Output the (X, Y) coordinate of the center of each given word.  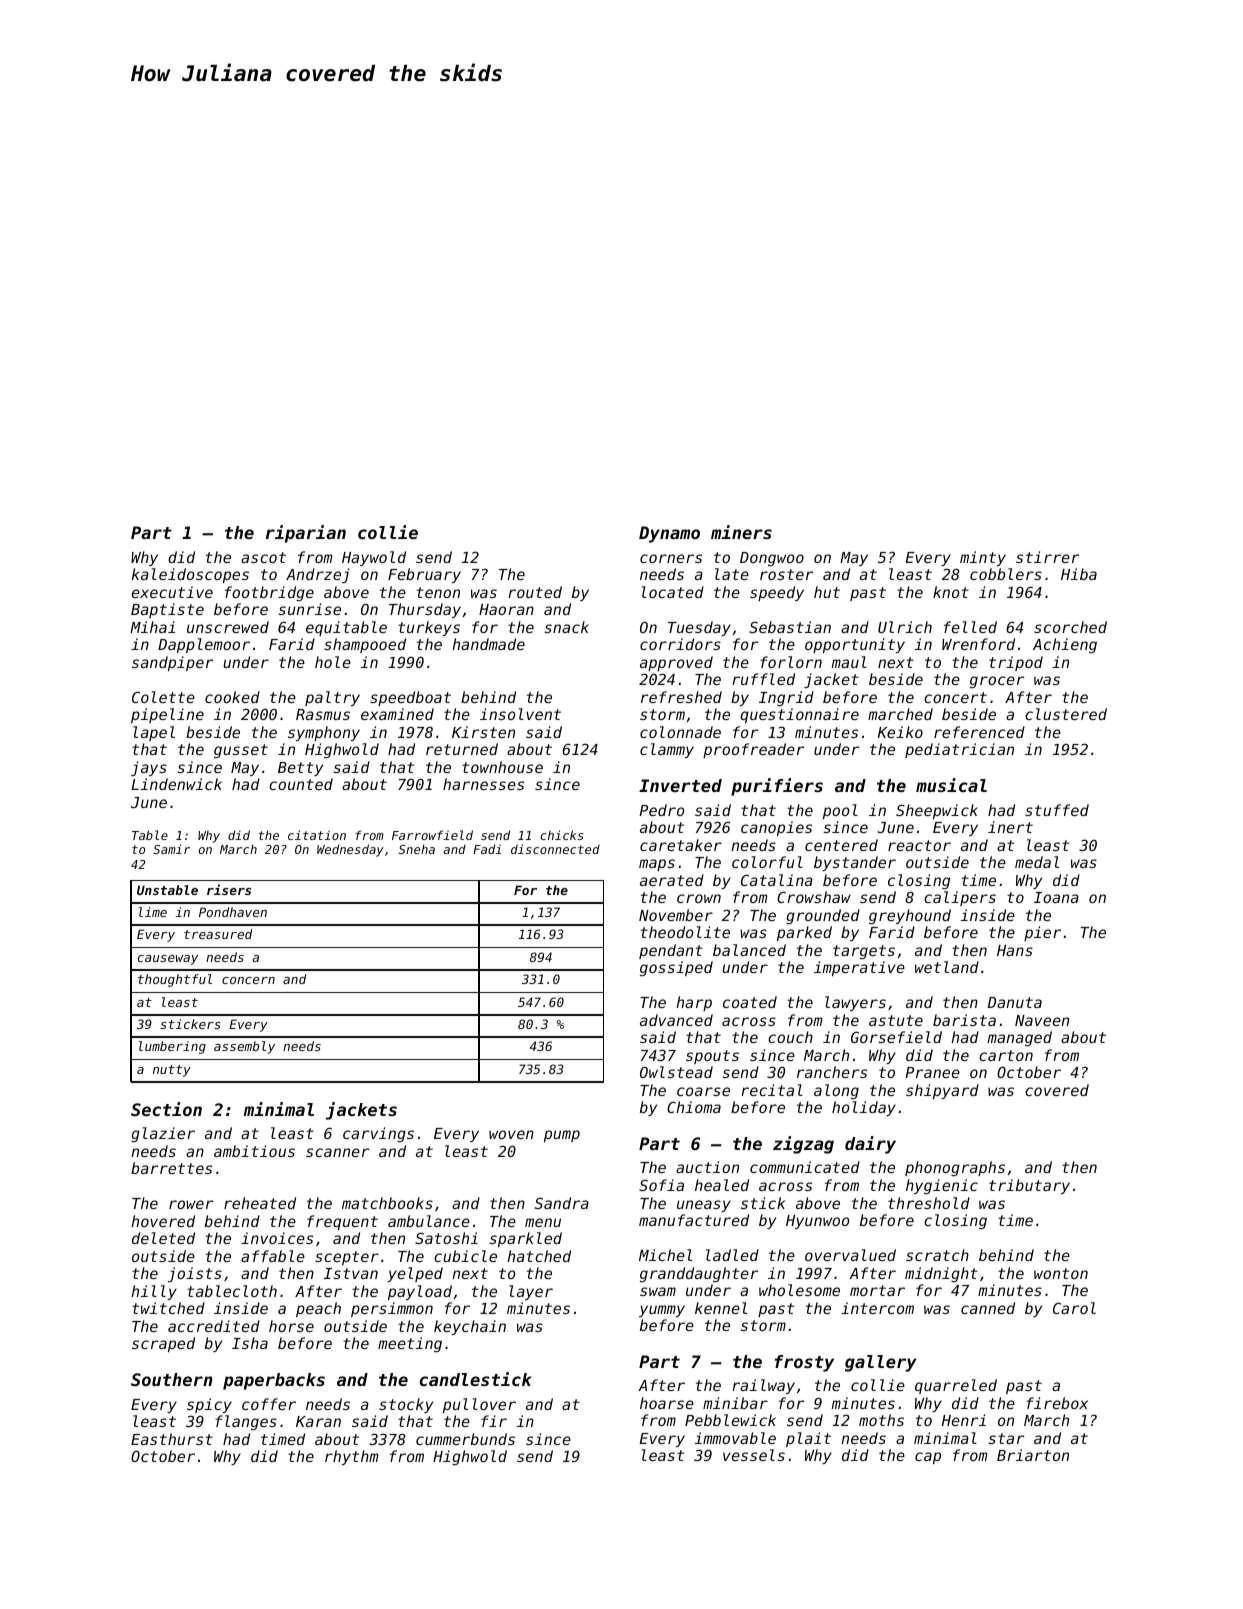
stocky (406, 1405)
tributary (1029, 1186)
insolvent (520, 714)
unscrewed (228, 627)
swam (658, 1291)
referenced (979, 732)
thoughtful (175, 980)
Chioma (694, 1107)
